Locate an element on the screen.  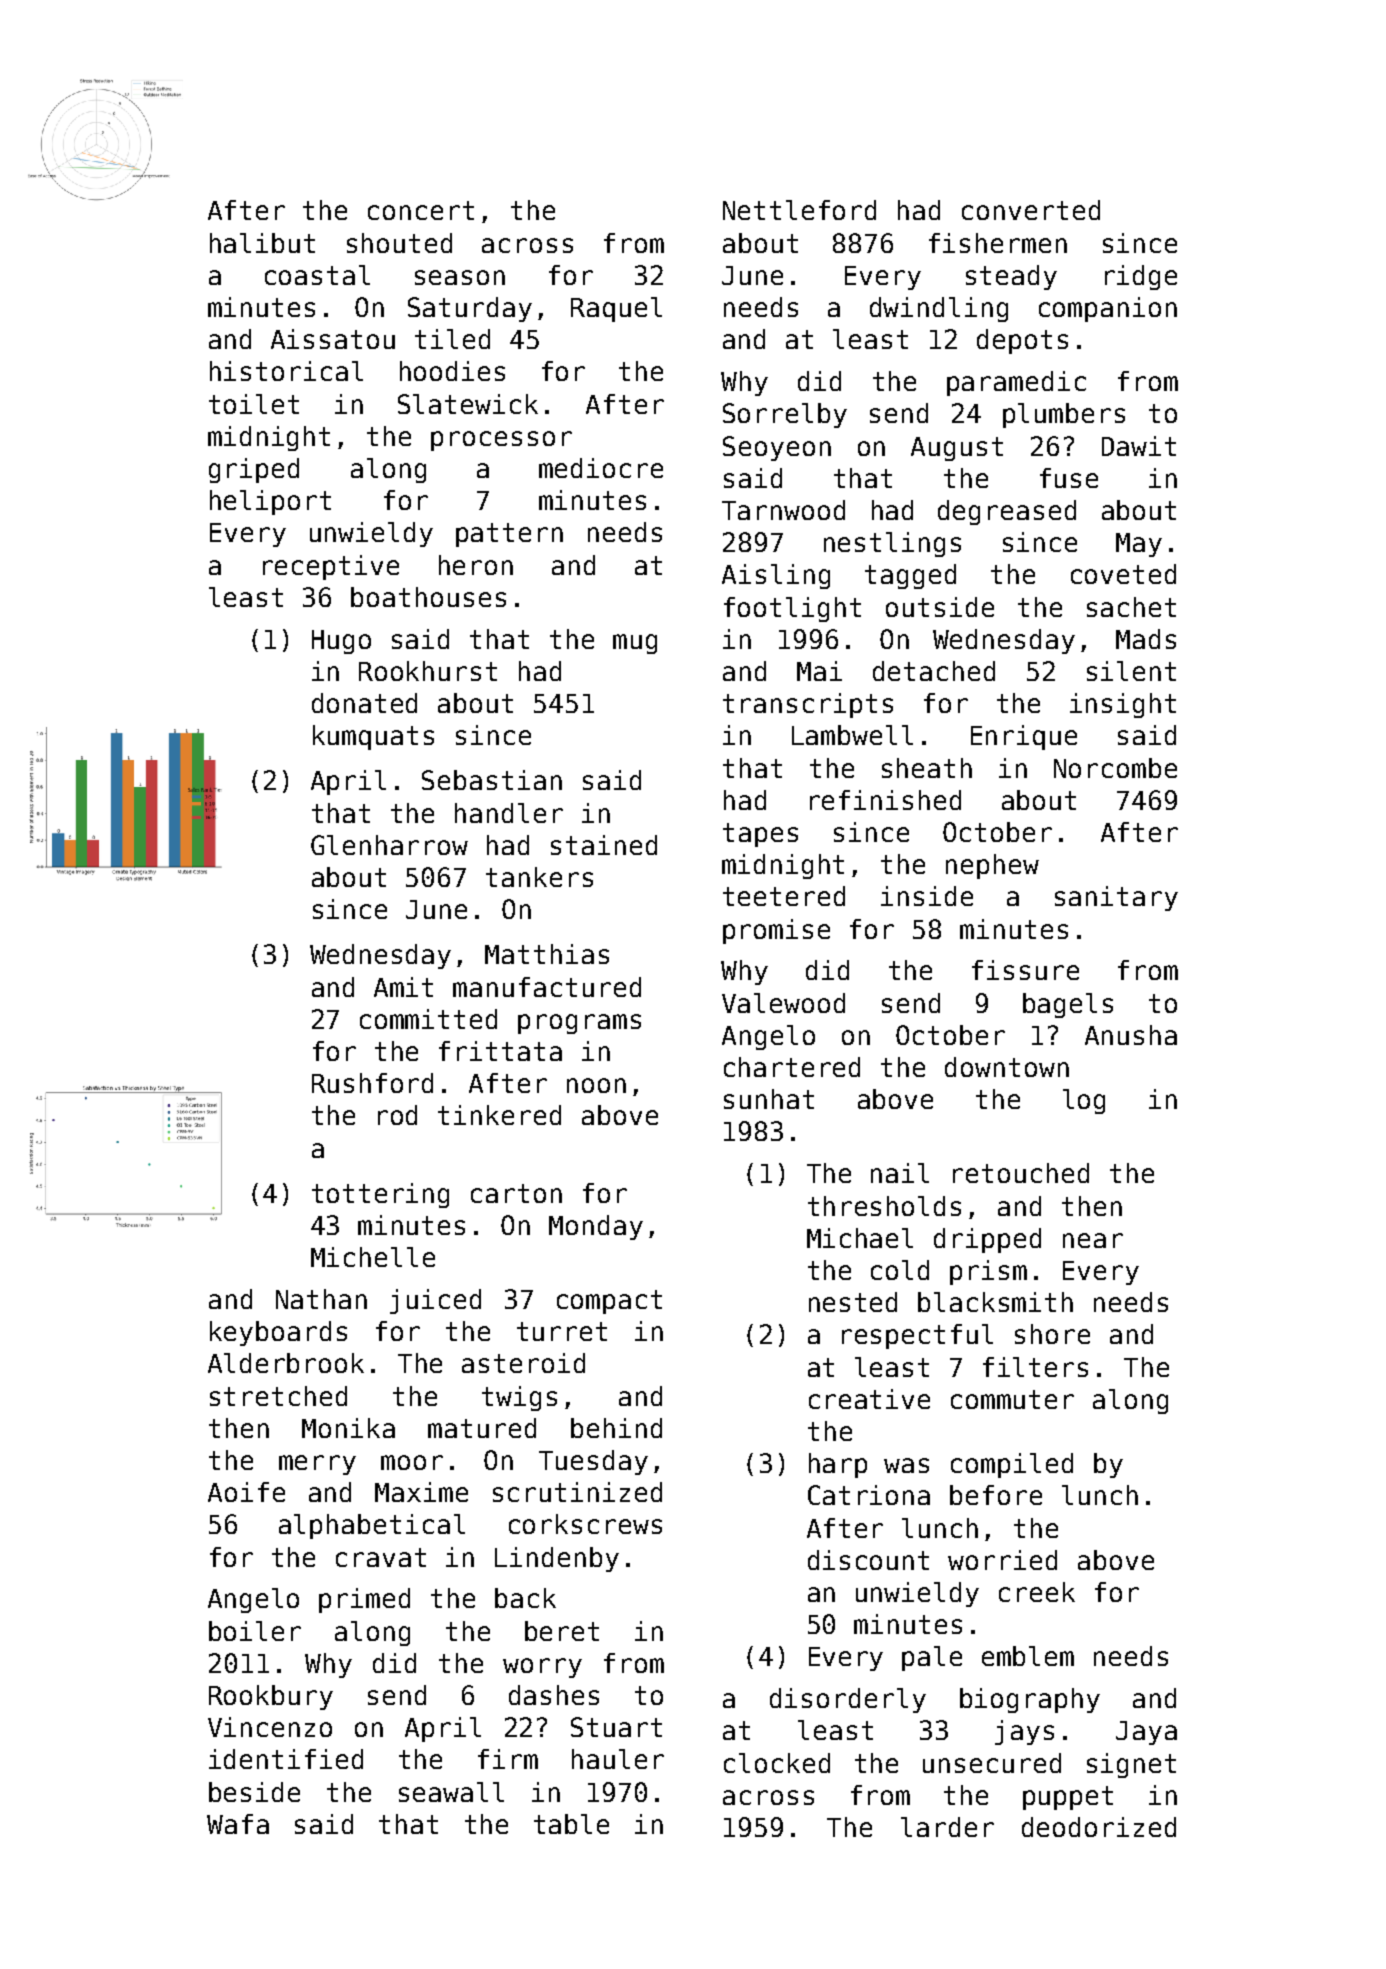
larder is located at coordinates (947, 1827).
